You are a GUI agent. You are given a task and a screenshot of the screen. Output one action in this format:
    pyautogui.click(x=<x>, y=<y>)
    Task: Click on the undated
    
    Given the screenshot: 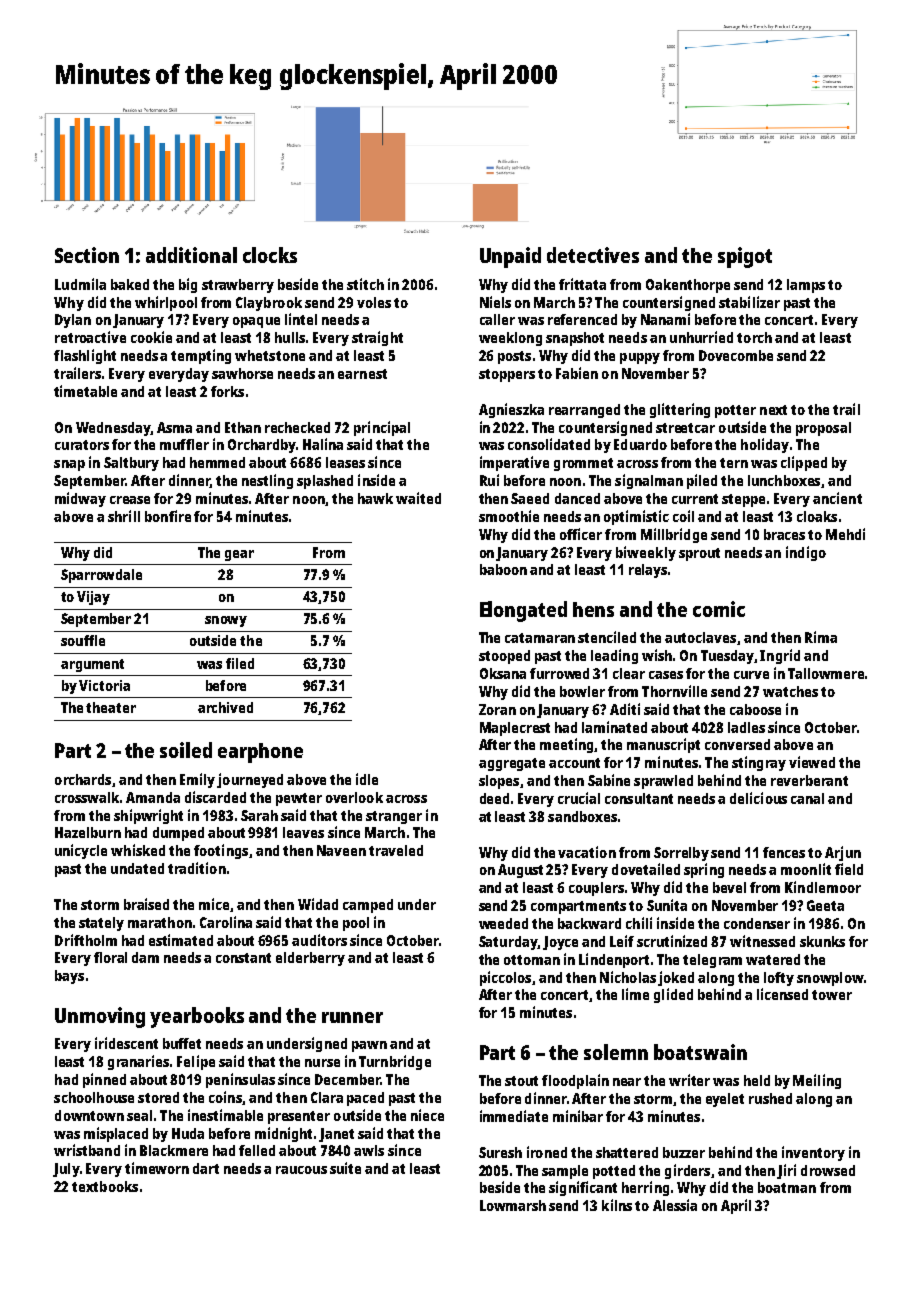 What is the action you would take?
    pyautogui.click(x=137, y=868)
